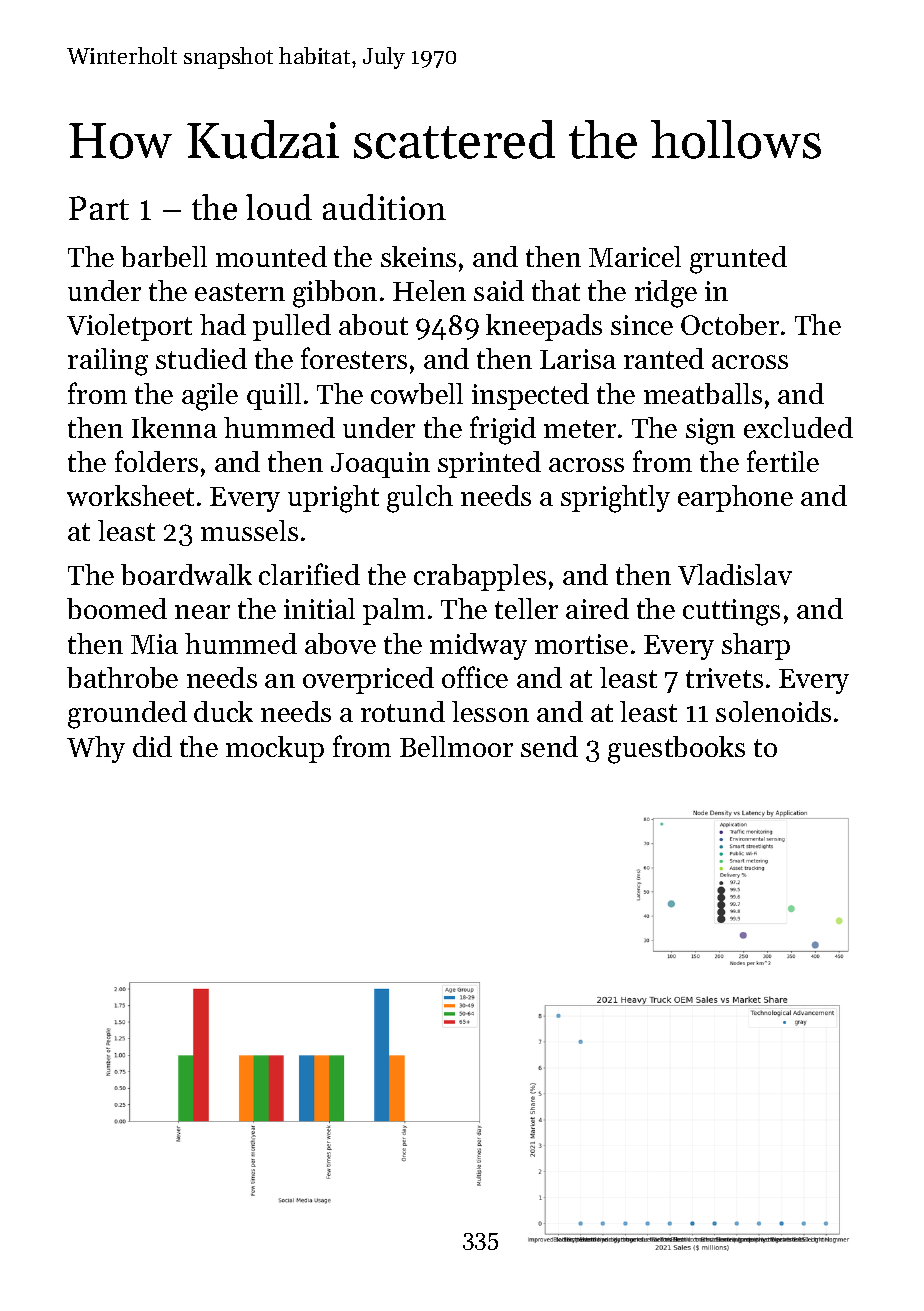  What do you see at coordinates (319, 608) in the screenshot?
I see `initial` at bounding box center [319, 608].
